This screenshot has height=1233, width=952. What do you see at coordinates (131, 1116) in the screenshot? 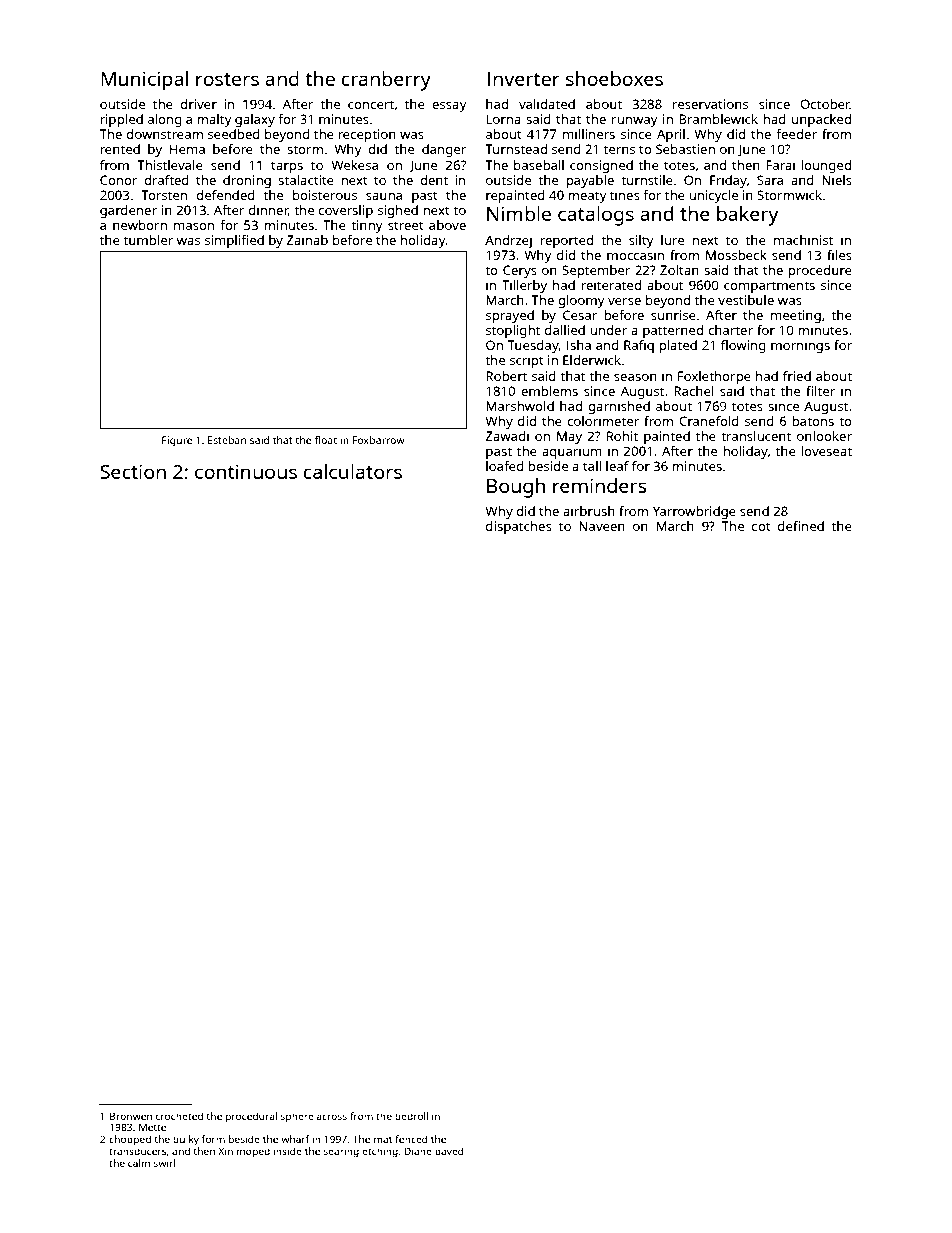
I see `Bronwen` at bounding box center [131, 1116].
